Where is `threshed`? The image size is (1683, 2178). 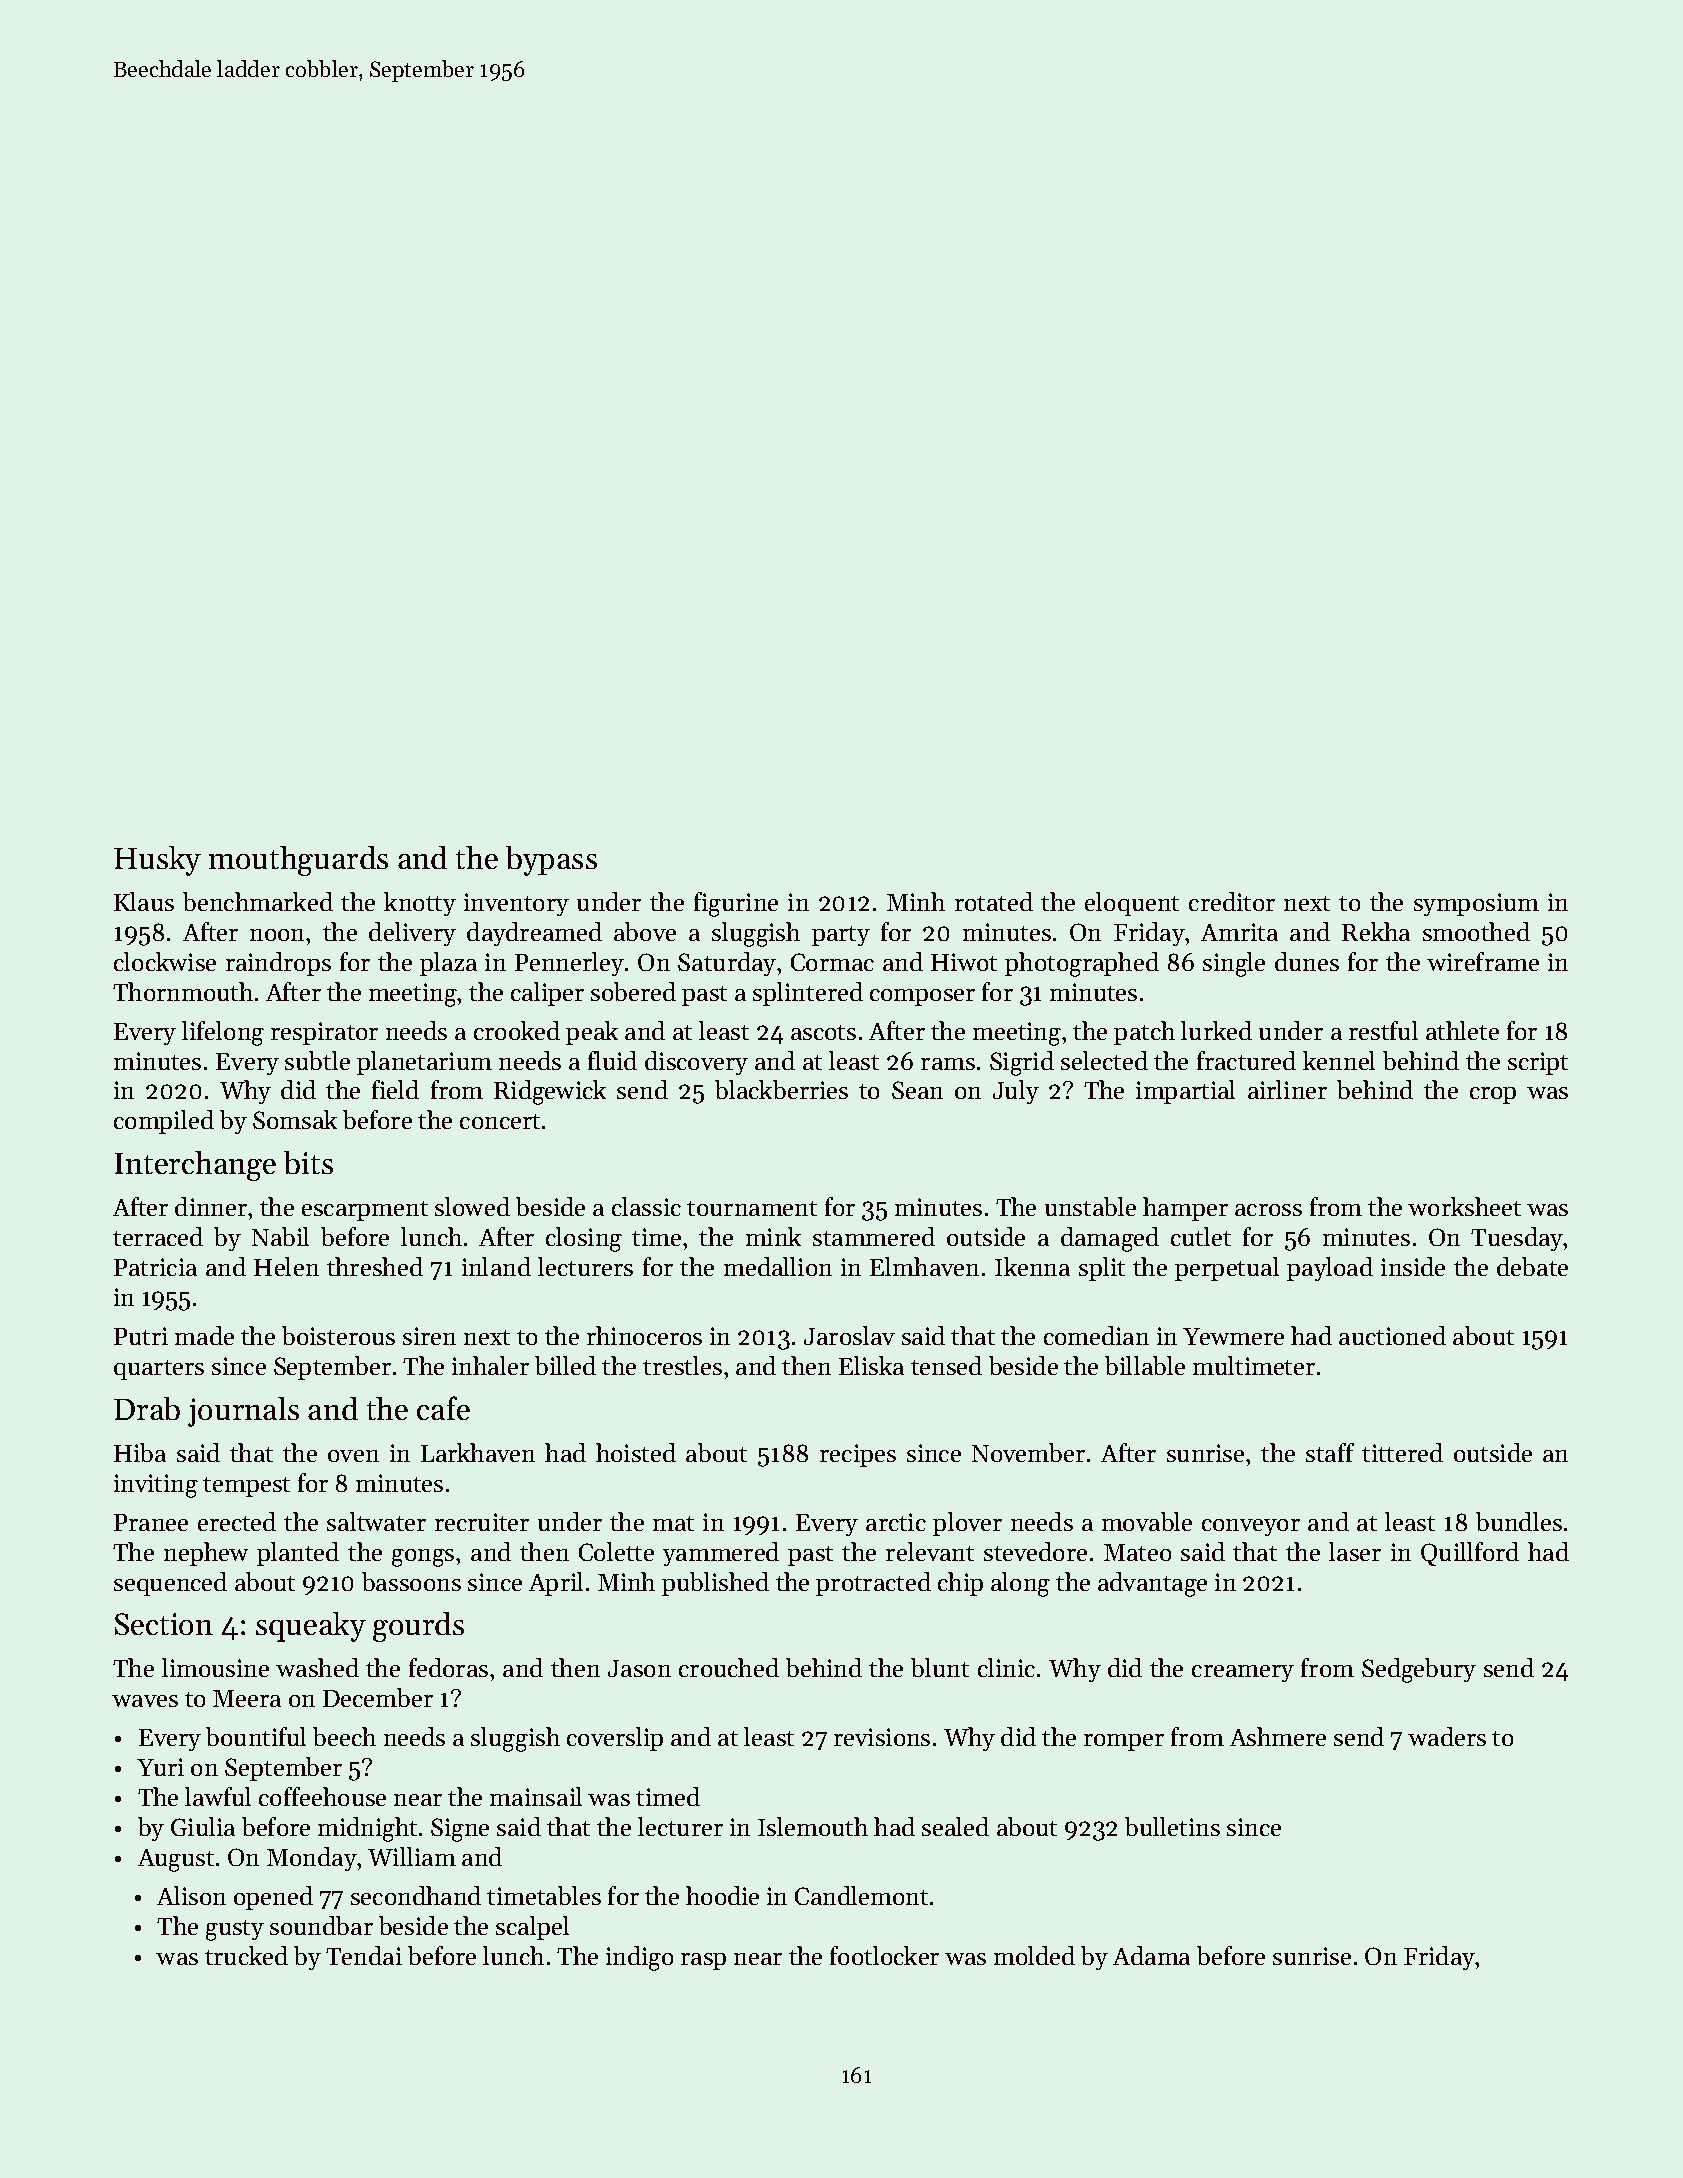
threshed is located at coordinates (375, 1266).
